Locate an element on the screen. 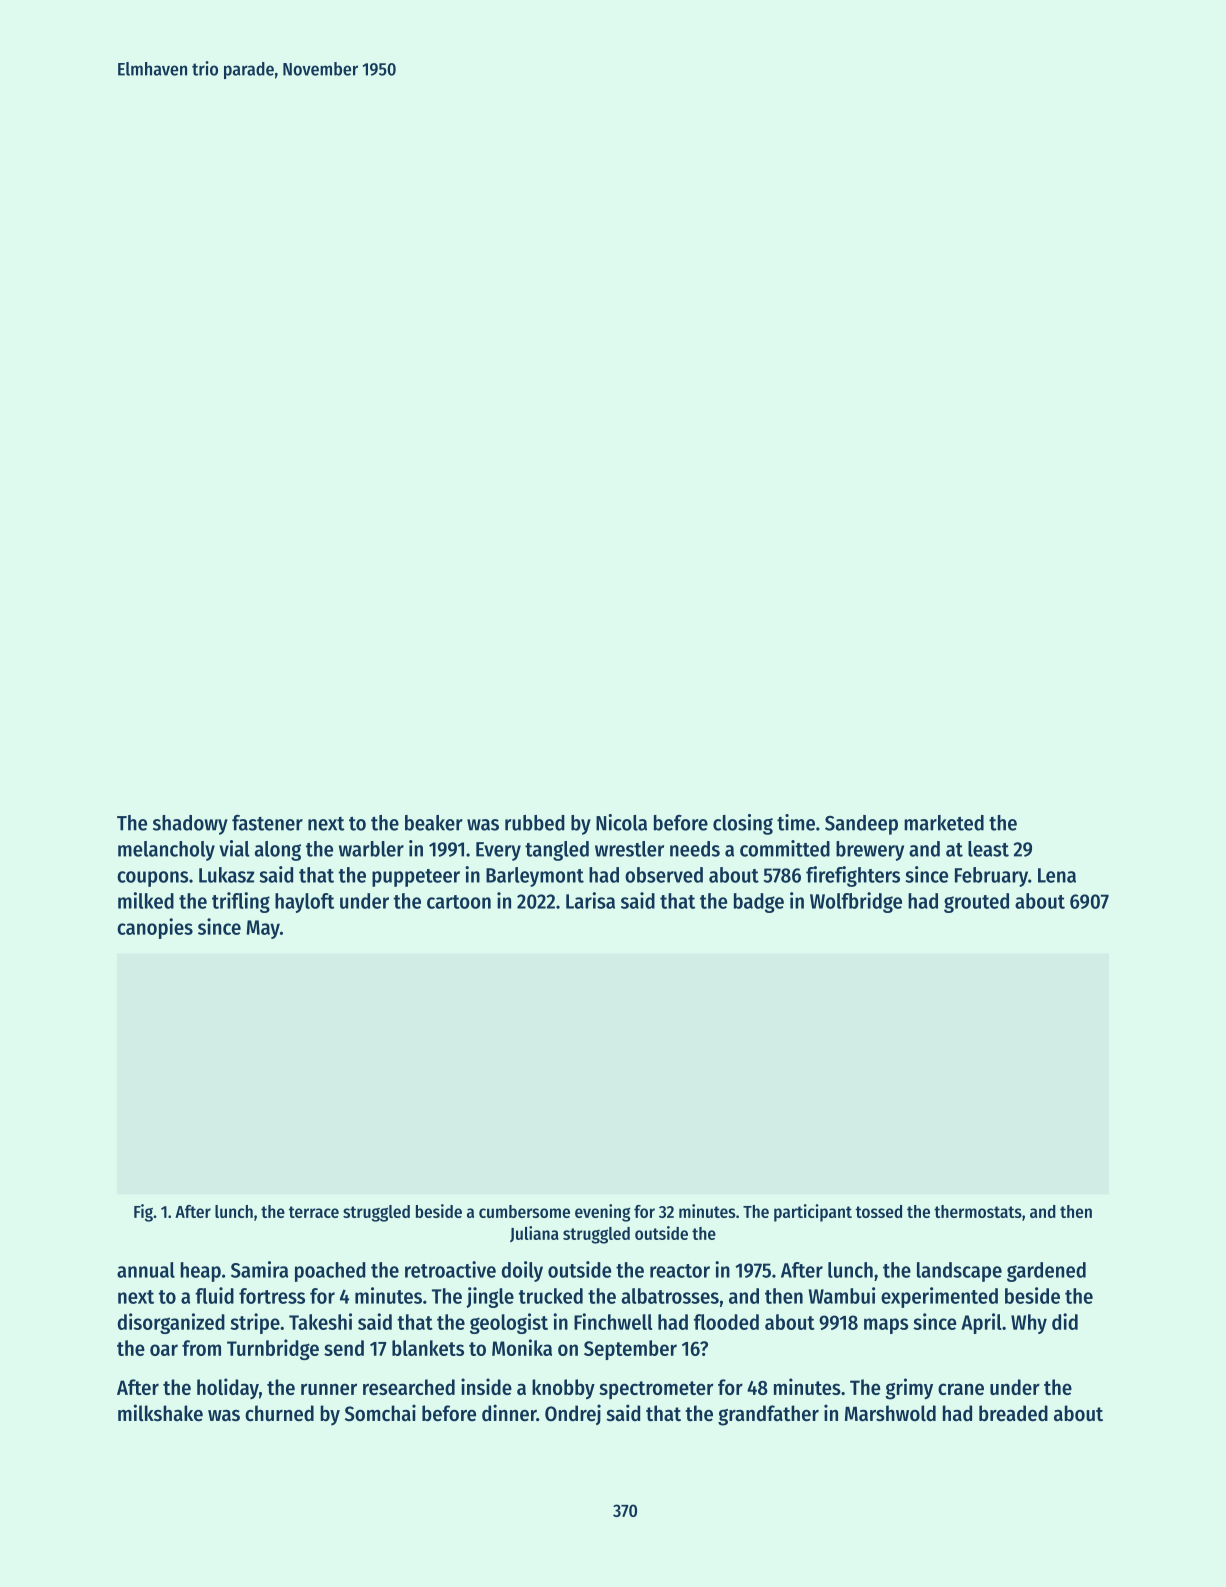 The width and height of the screenshot is (1226, 1587). closing is located at coordinates (743, 824).
